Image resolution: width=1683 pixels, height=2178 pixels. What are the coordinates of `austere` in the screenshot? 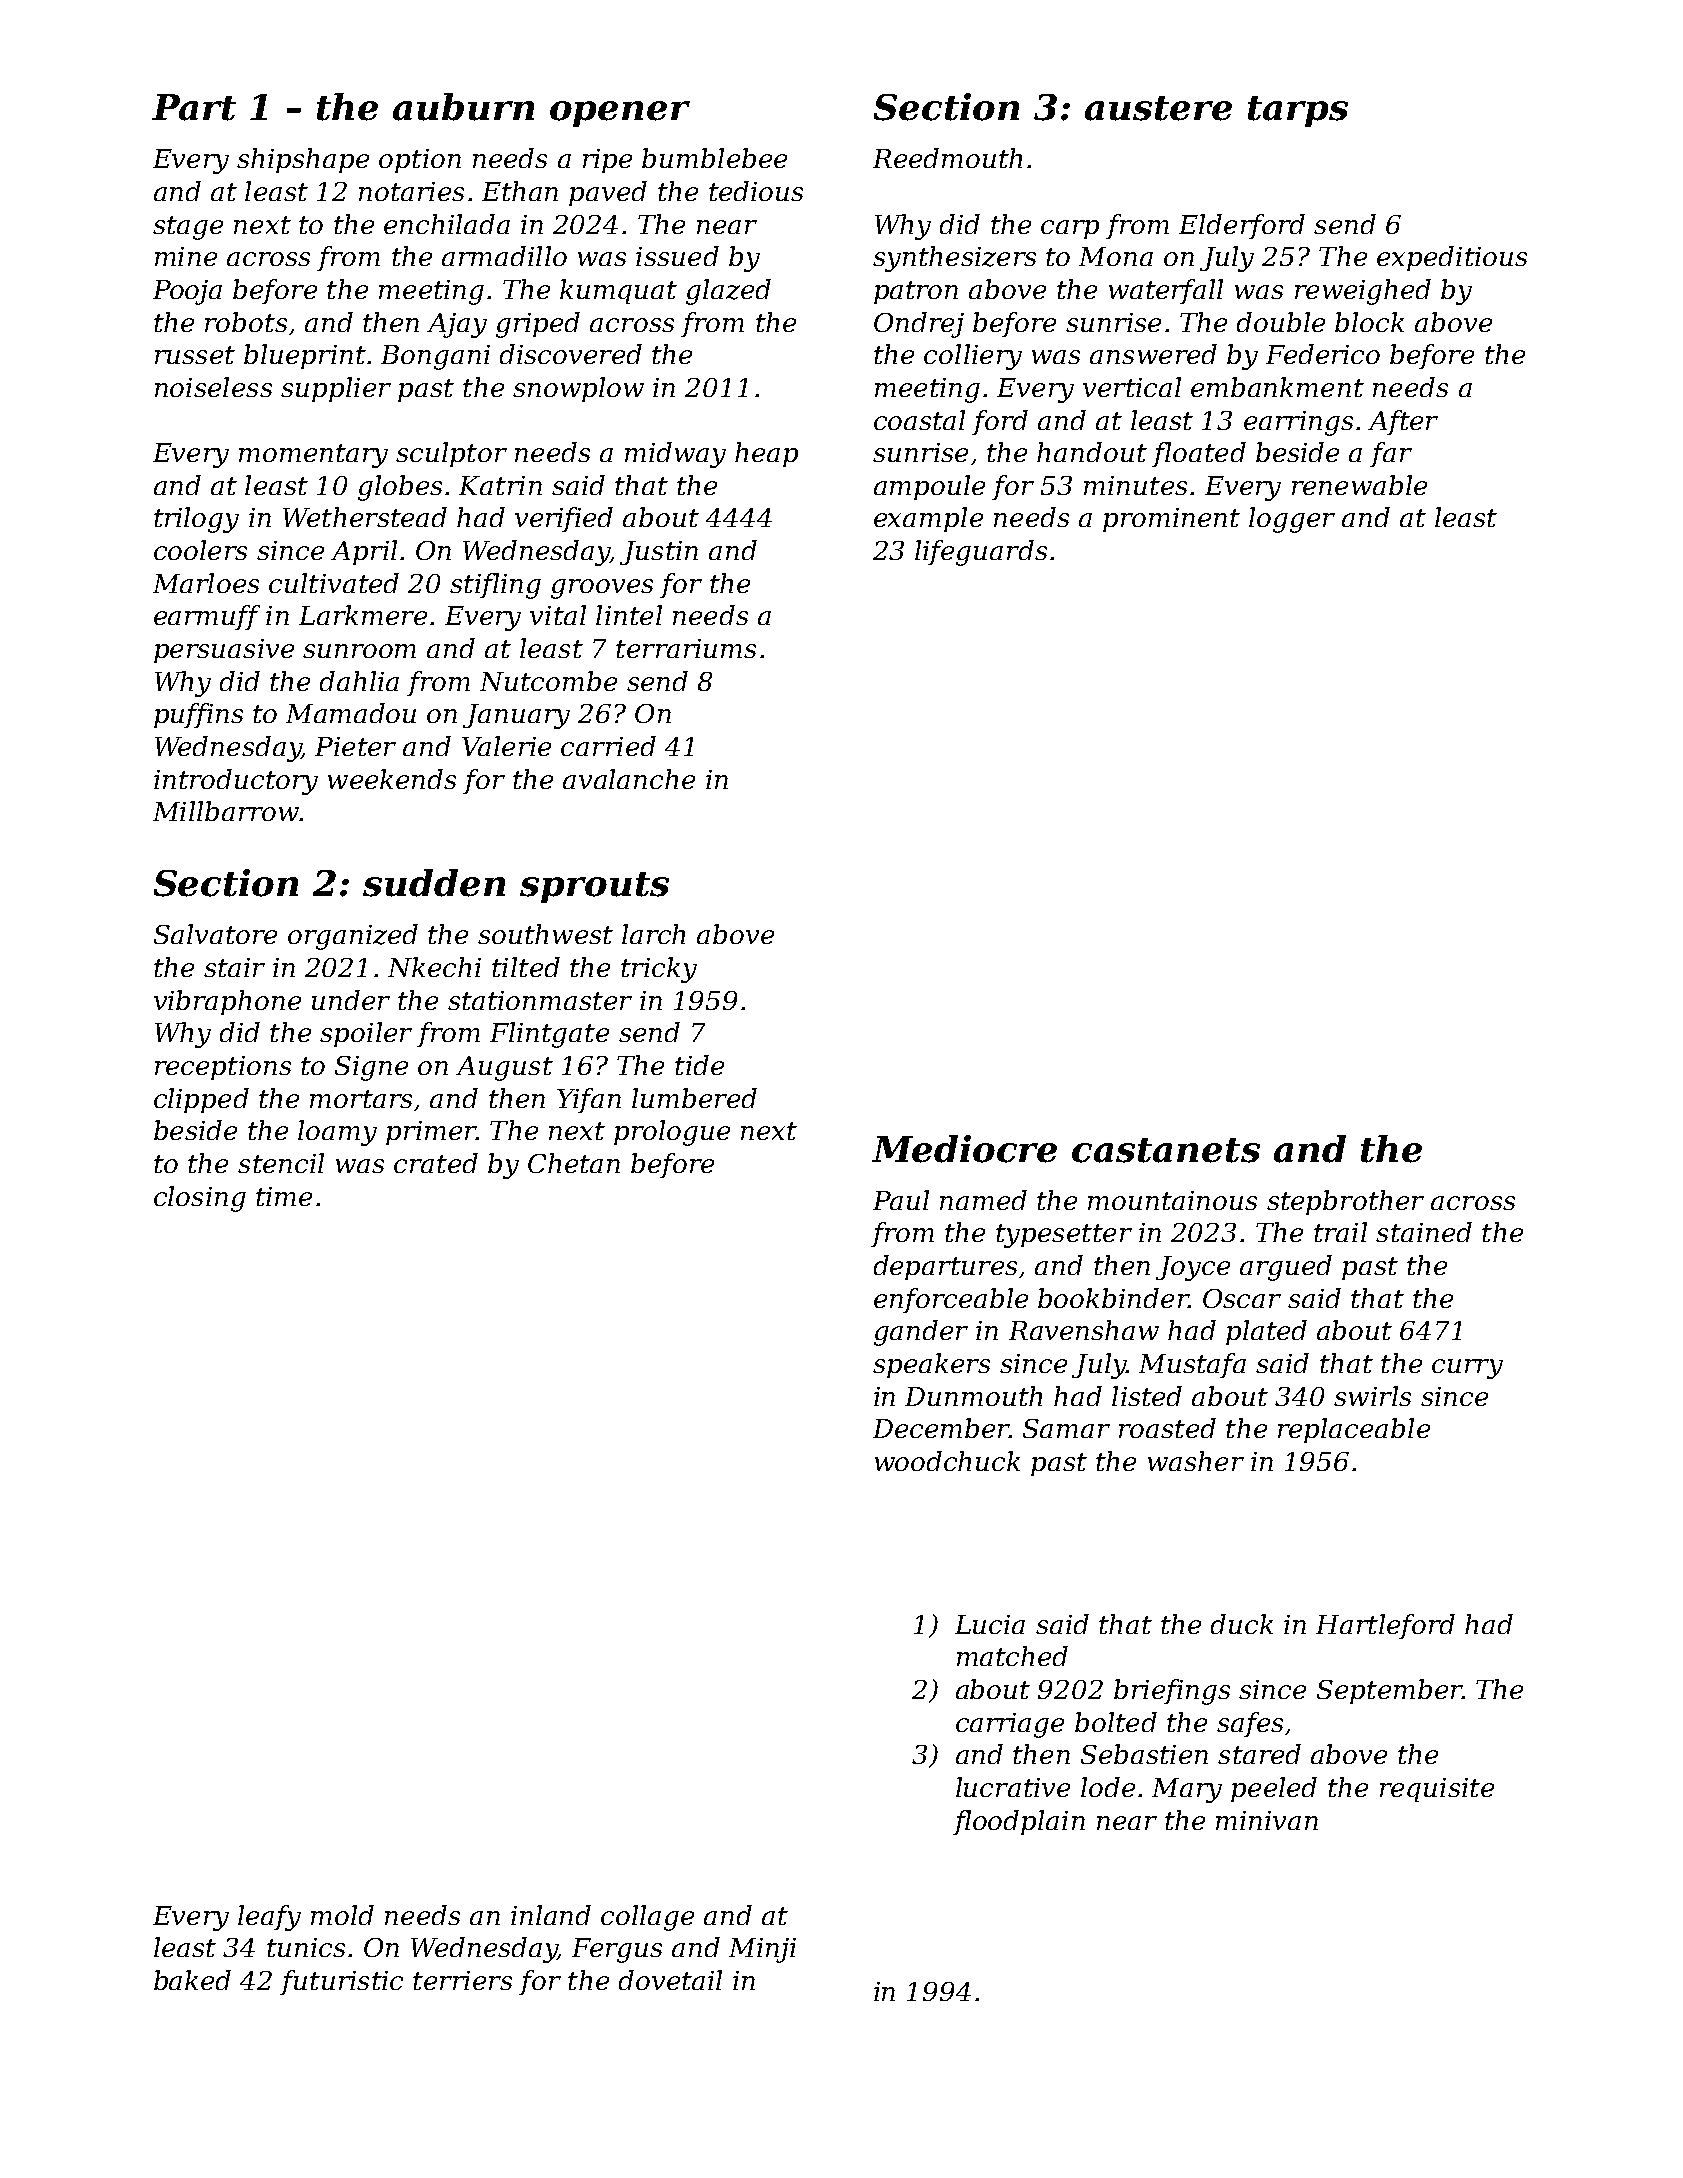 It's located at (1158, 108).
